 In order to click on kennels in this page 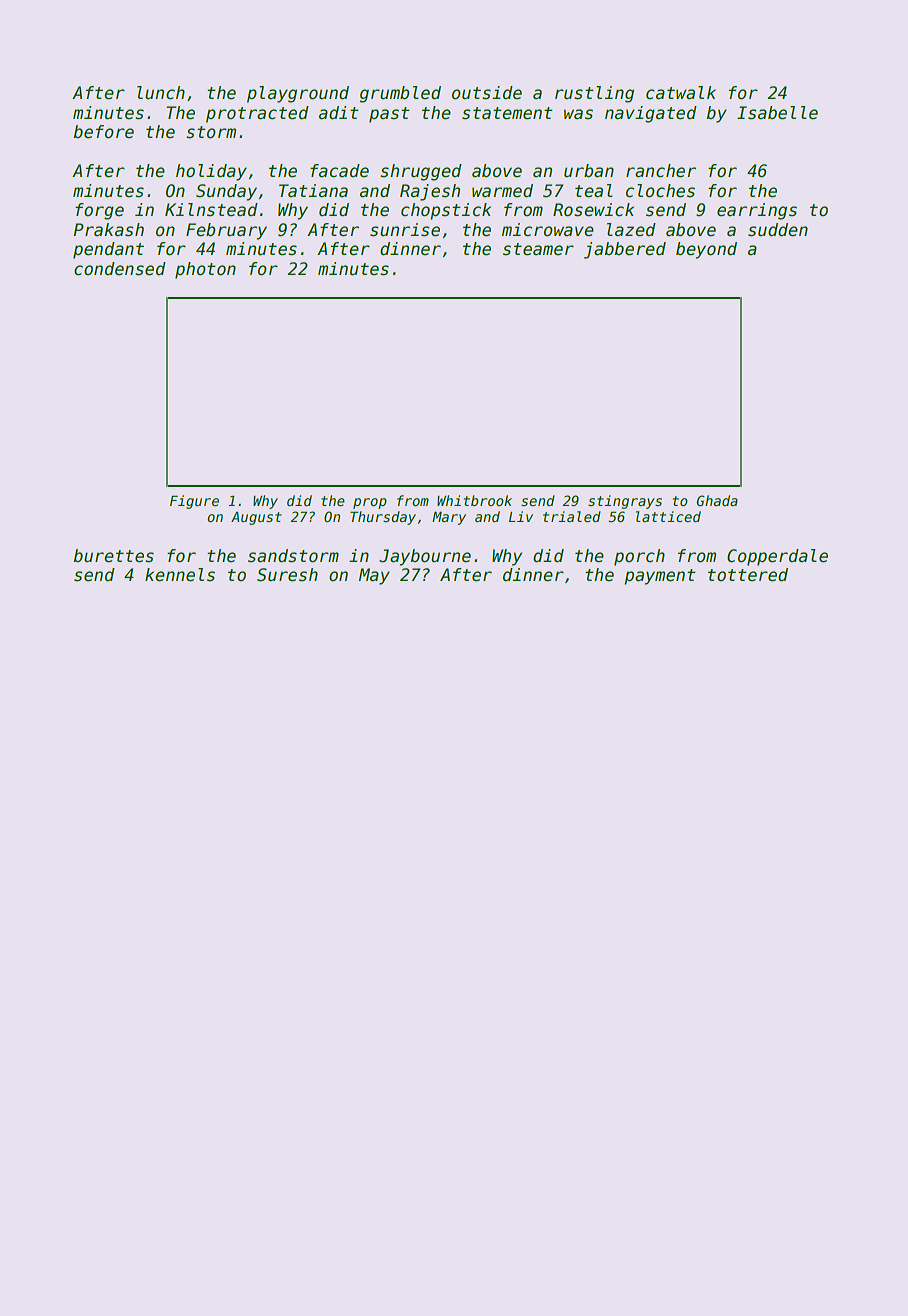, I will do `click(180, 575)`.
